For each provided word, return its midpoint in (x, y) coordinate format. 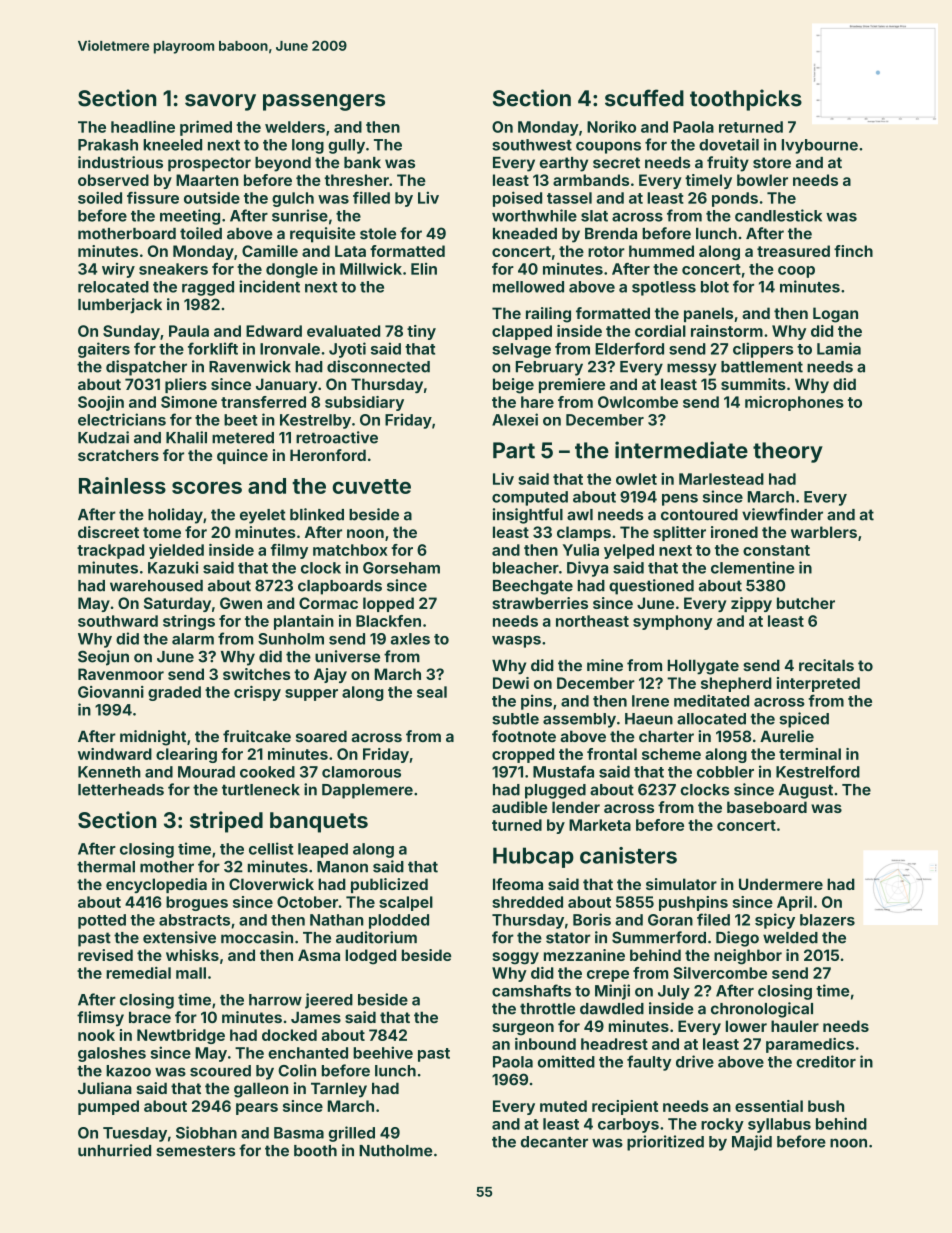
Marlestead (721, 479)
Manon (342, 867)
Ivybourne (820, 146)
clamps (584, 533)
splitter (679, 533)
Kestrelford (818, 771)
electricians (122, 419)
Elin (424, 269)
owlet (636, 479)
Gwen (241, 603)
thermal (106, 867)
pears (257, 1109)
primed (206, 128)
